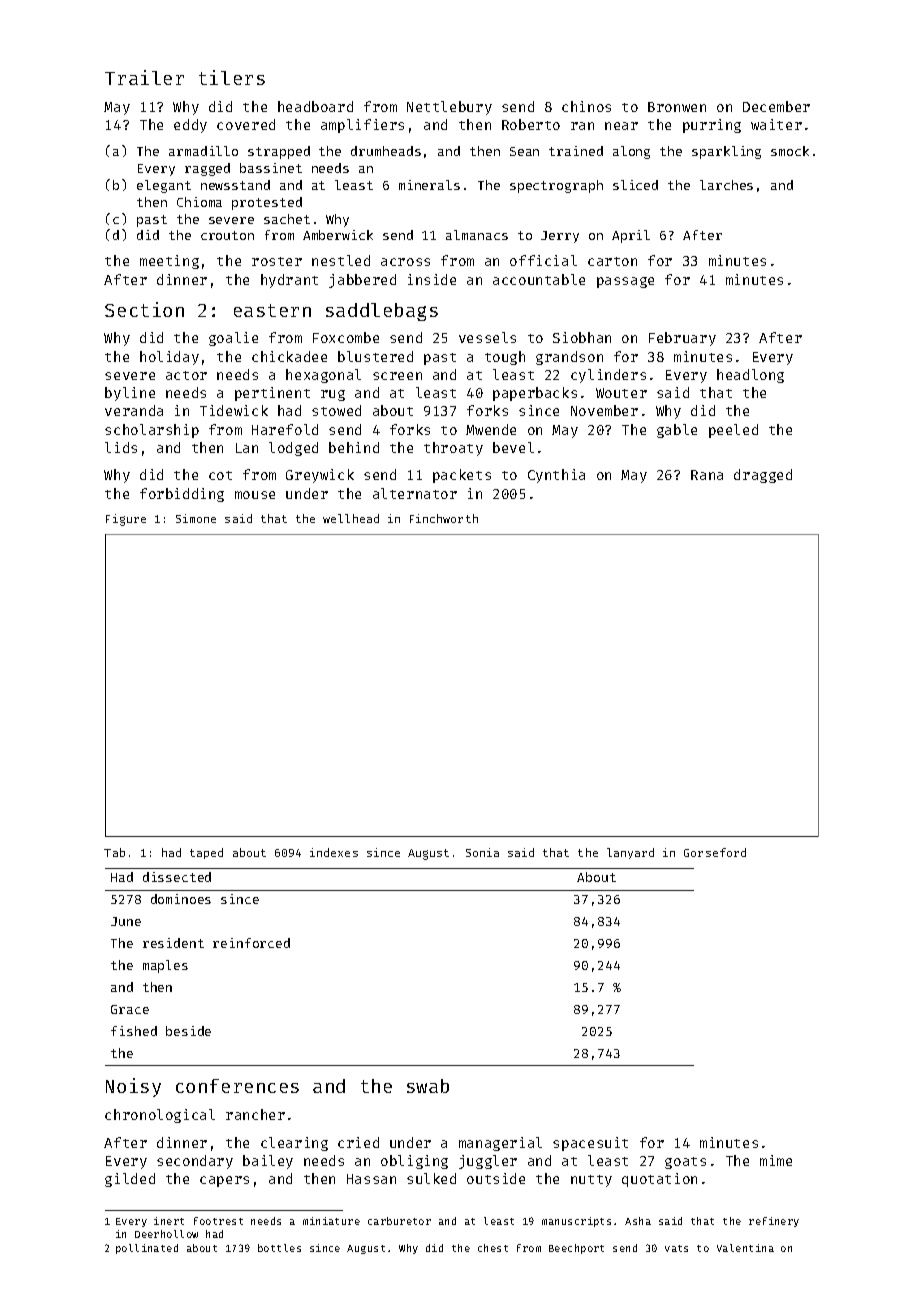  What do you see at coordinates (630, 853) in the document?
I see `lanyard` at bounding box center [630, 853].
